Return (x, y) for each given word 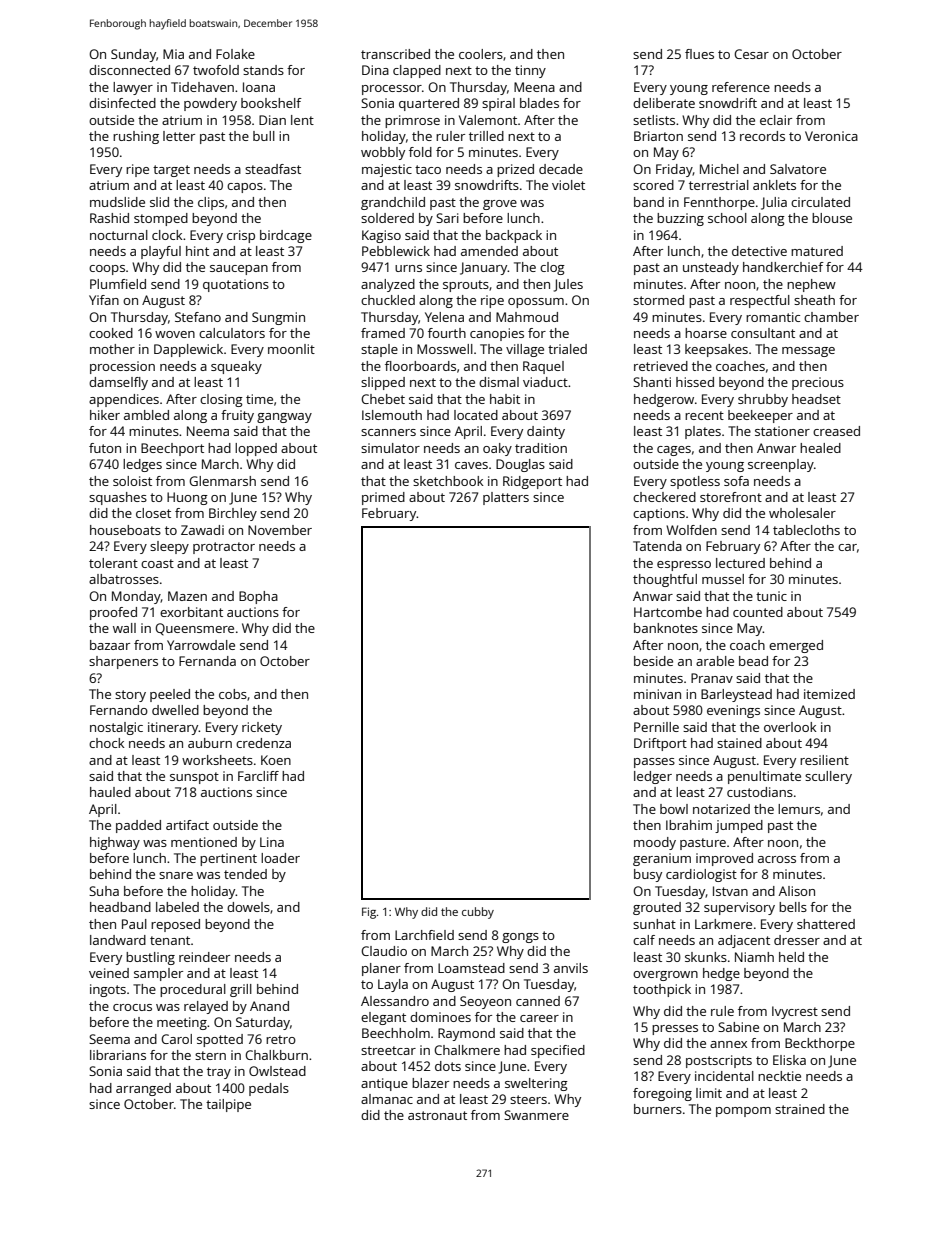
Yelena (444, 317)
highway (115, 843)
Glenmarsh (222, 481)
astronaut (437, 1115)
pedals (269, 1089)
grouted (657, 908)
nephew (811, 285)
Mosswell (445, 349)
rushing (136, 137)
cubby (478, 913)
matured (817, 251)
